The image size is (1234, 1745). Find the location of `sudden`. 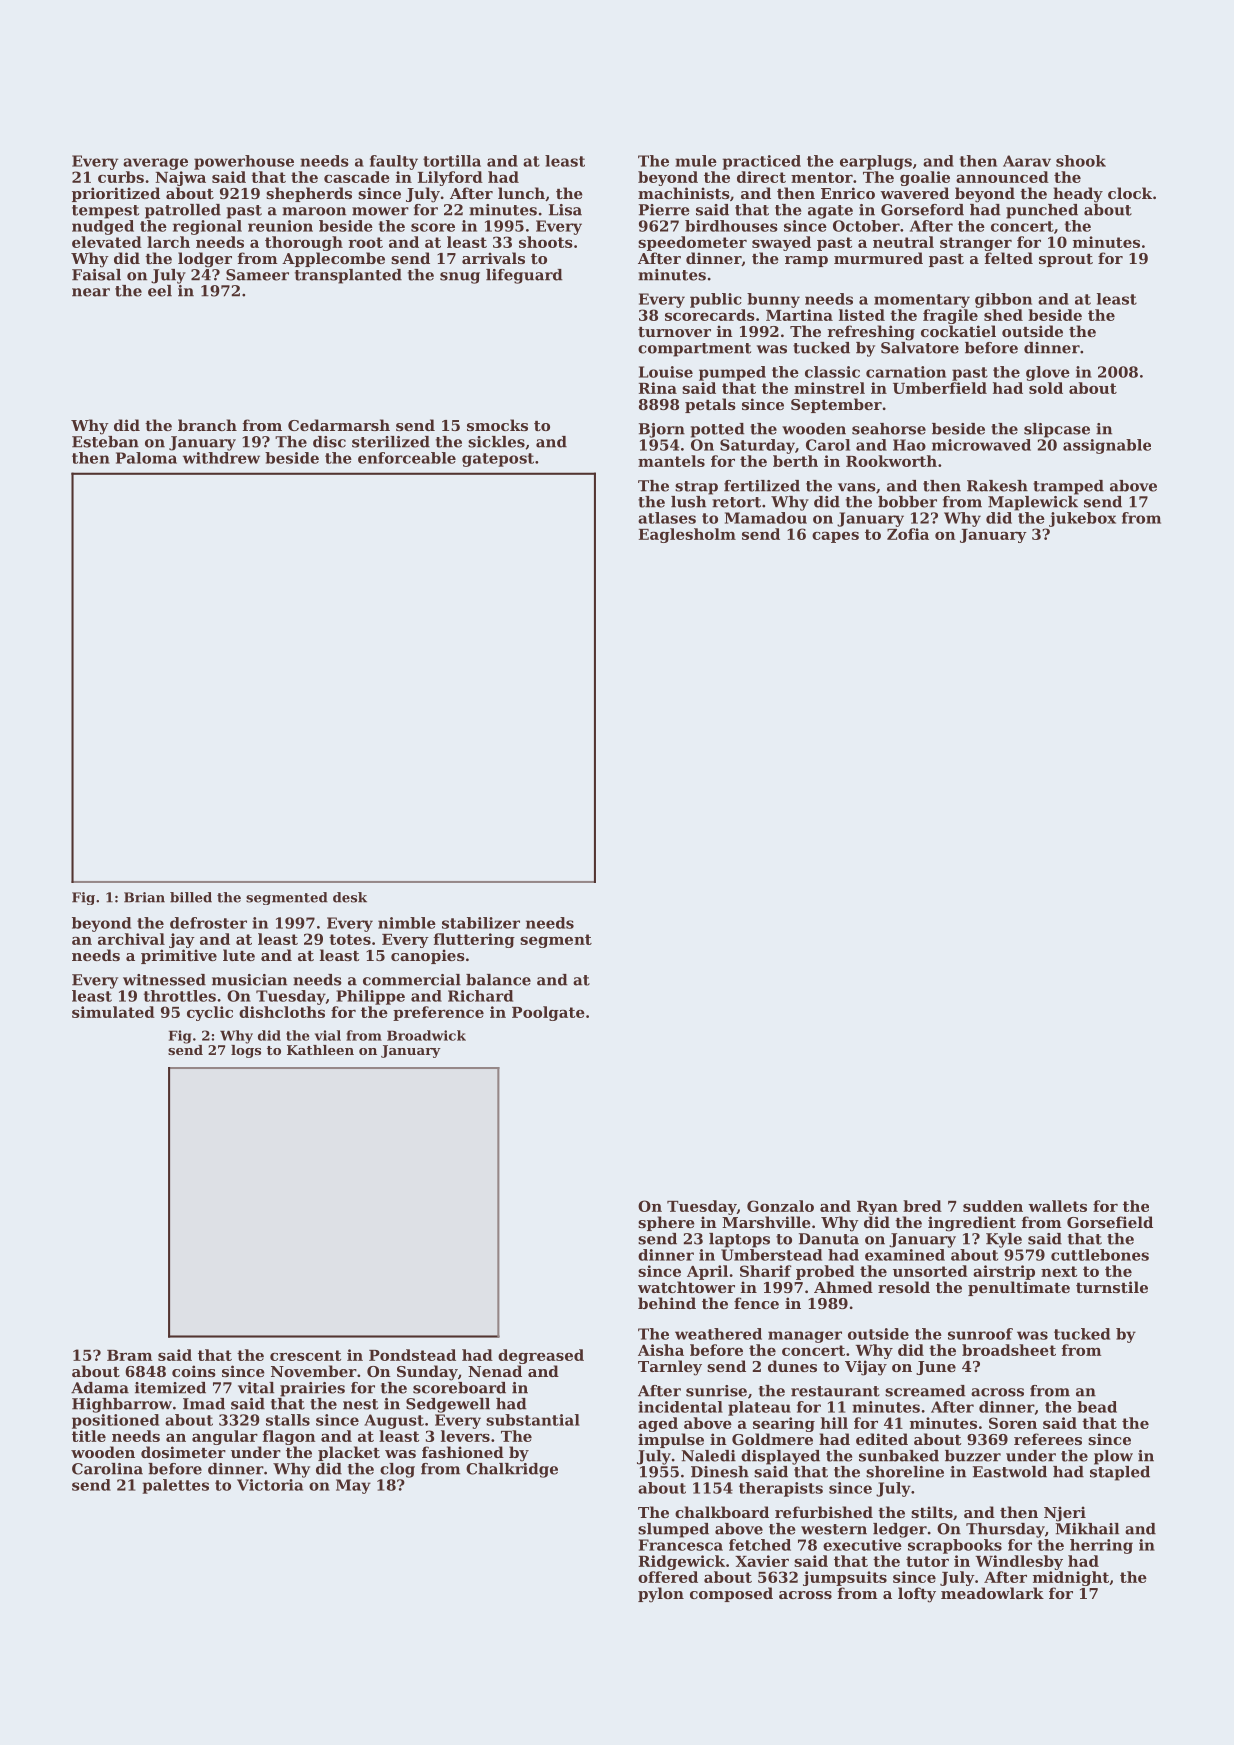

sudden is located at coordinates (993, 1206).
